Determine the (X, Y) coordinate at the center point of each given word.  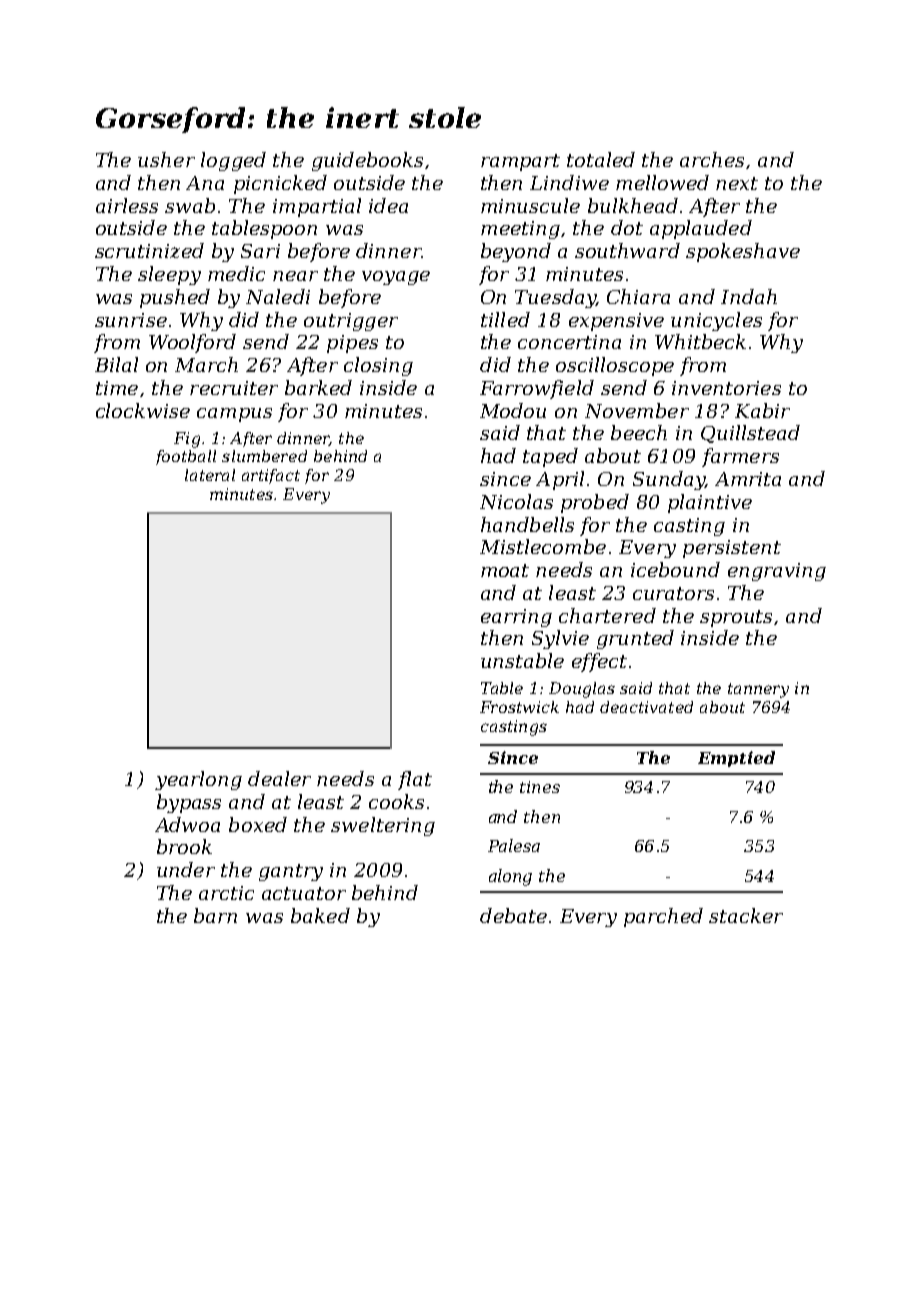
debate (513, 915)
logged (233, 161)
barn (215, 915)
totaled (601, 159)
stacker (746, 915)
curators (673, 593)
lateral (210, 475)
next (737, 183)
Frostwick (519, 707)
